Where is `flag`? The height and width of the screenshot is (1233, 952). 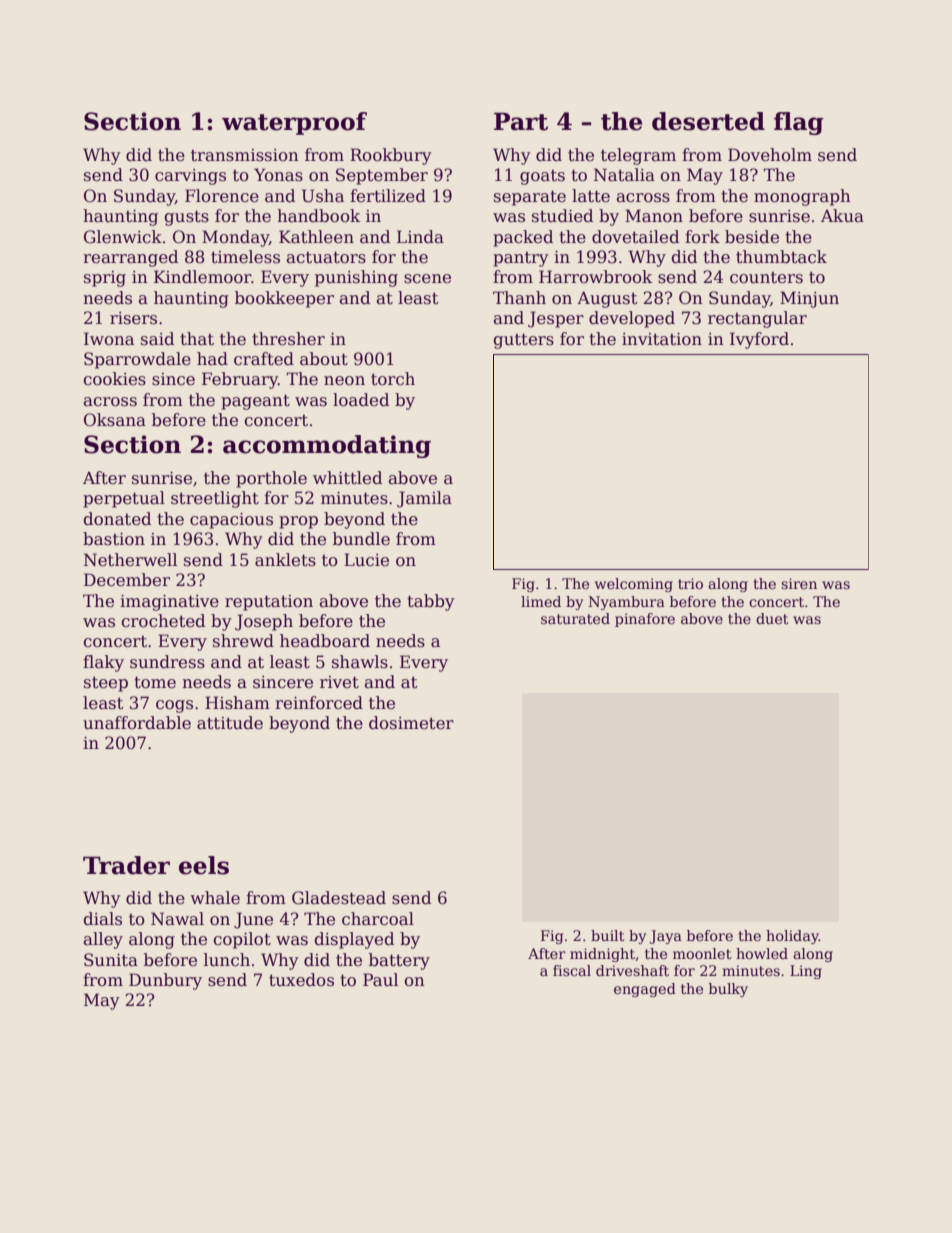 flag is located at coordinates (798, 123).
